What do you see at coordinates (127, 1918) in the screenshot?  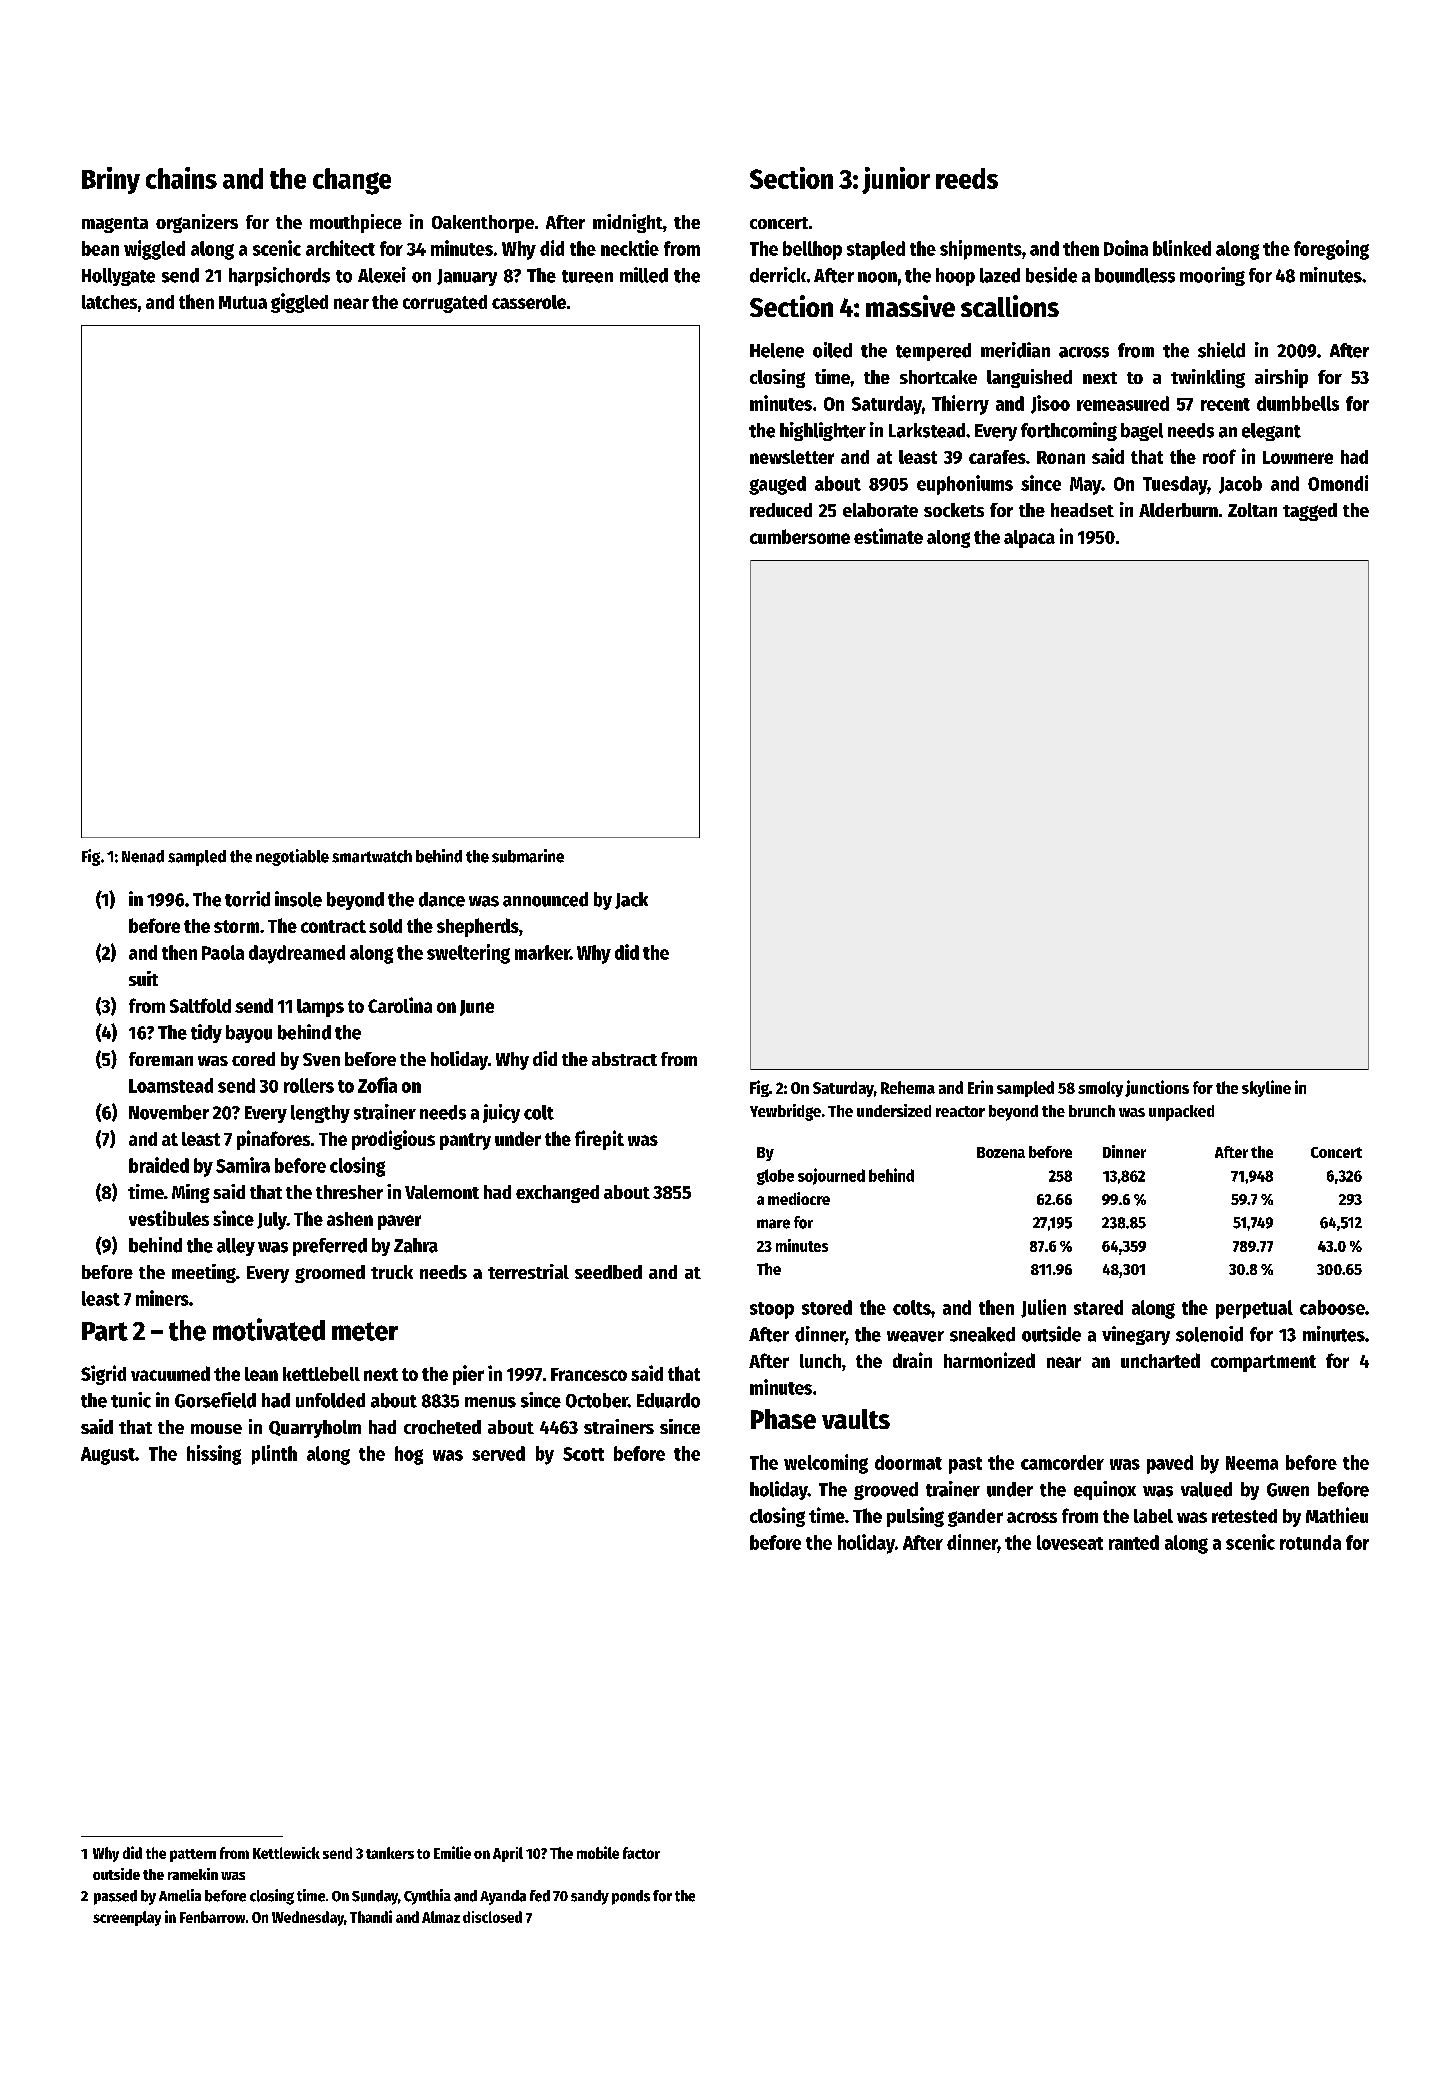 I see `screenplay` at bounding box center [127, 1918].
